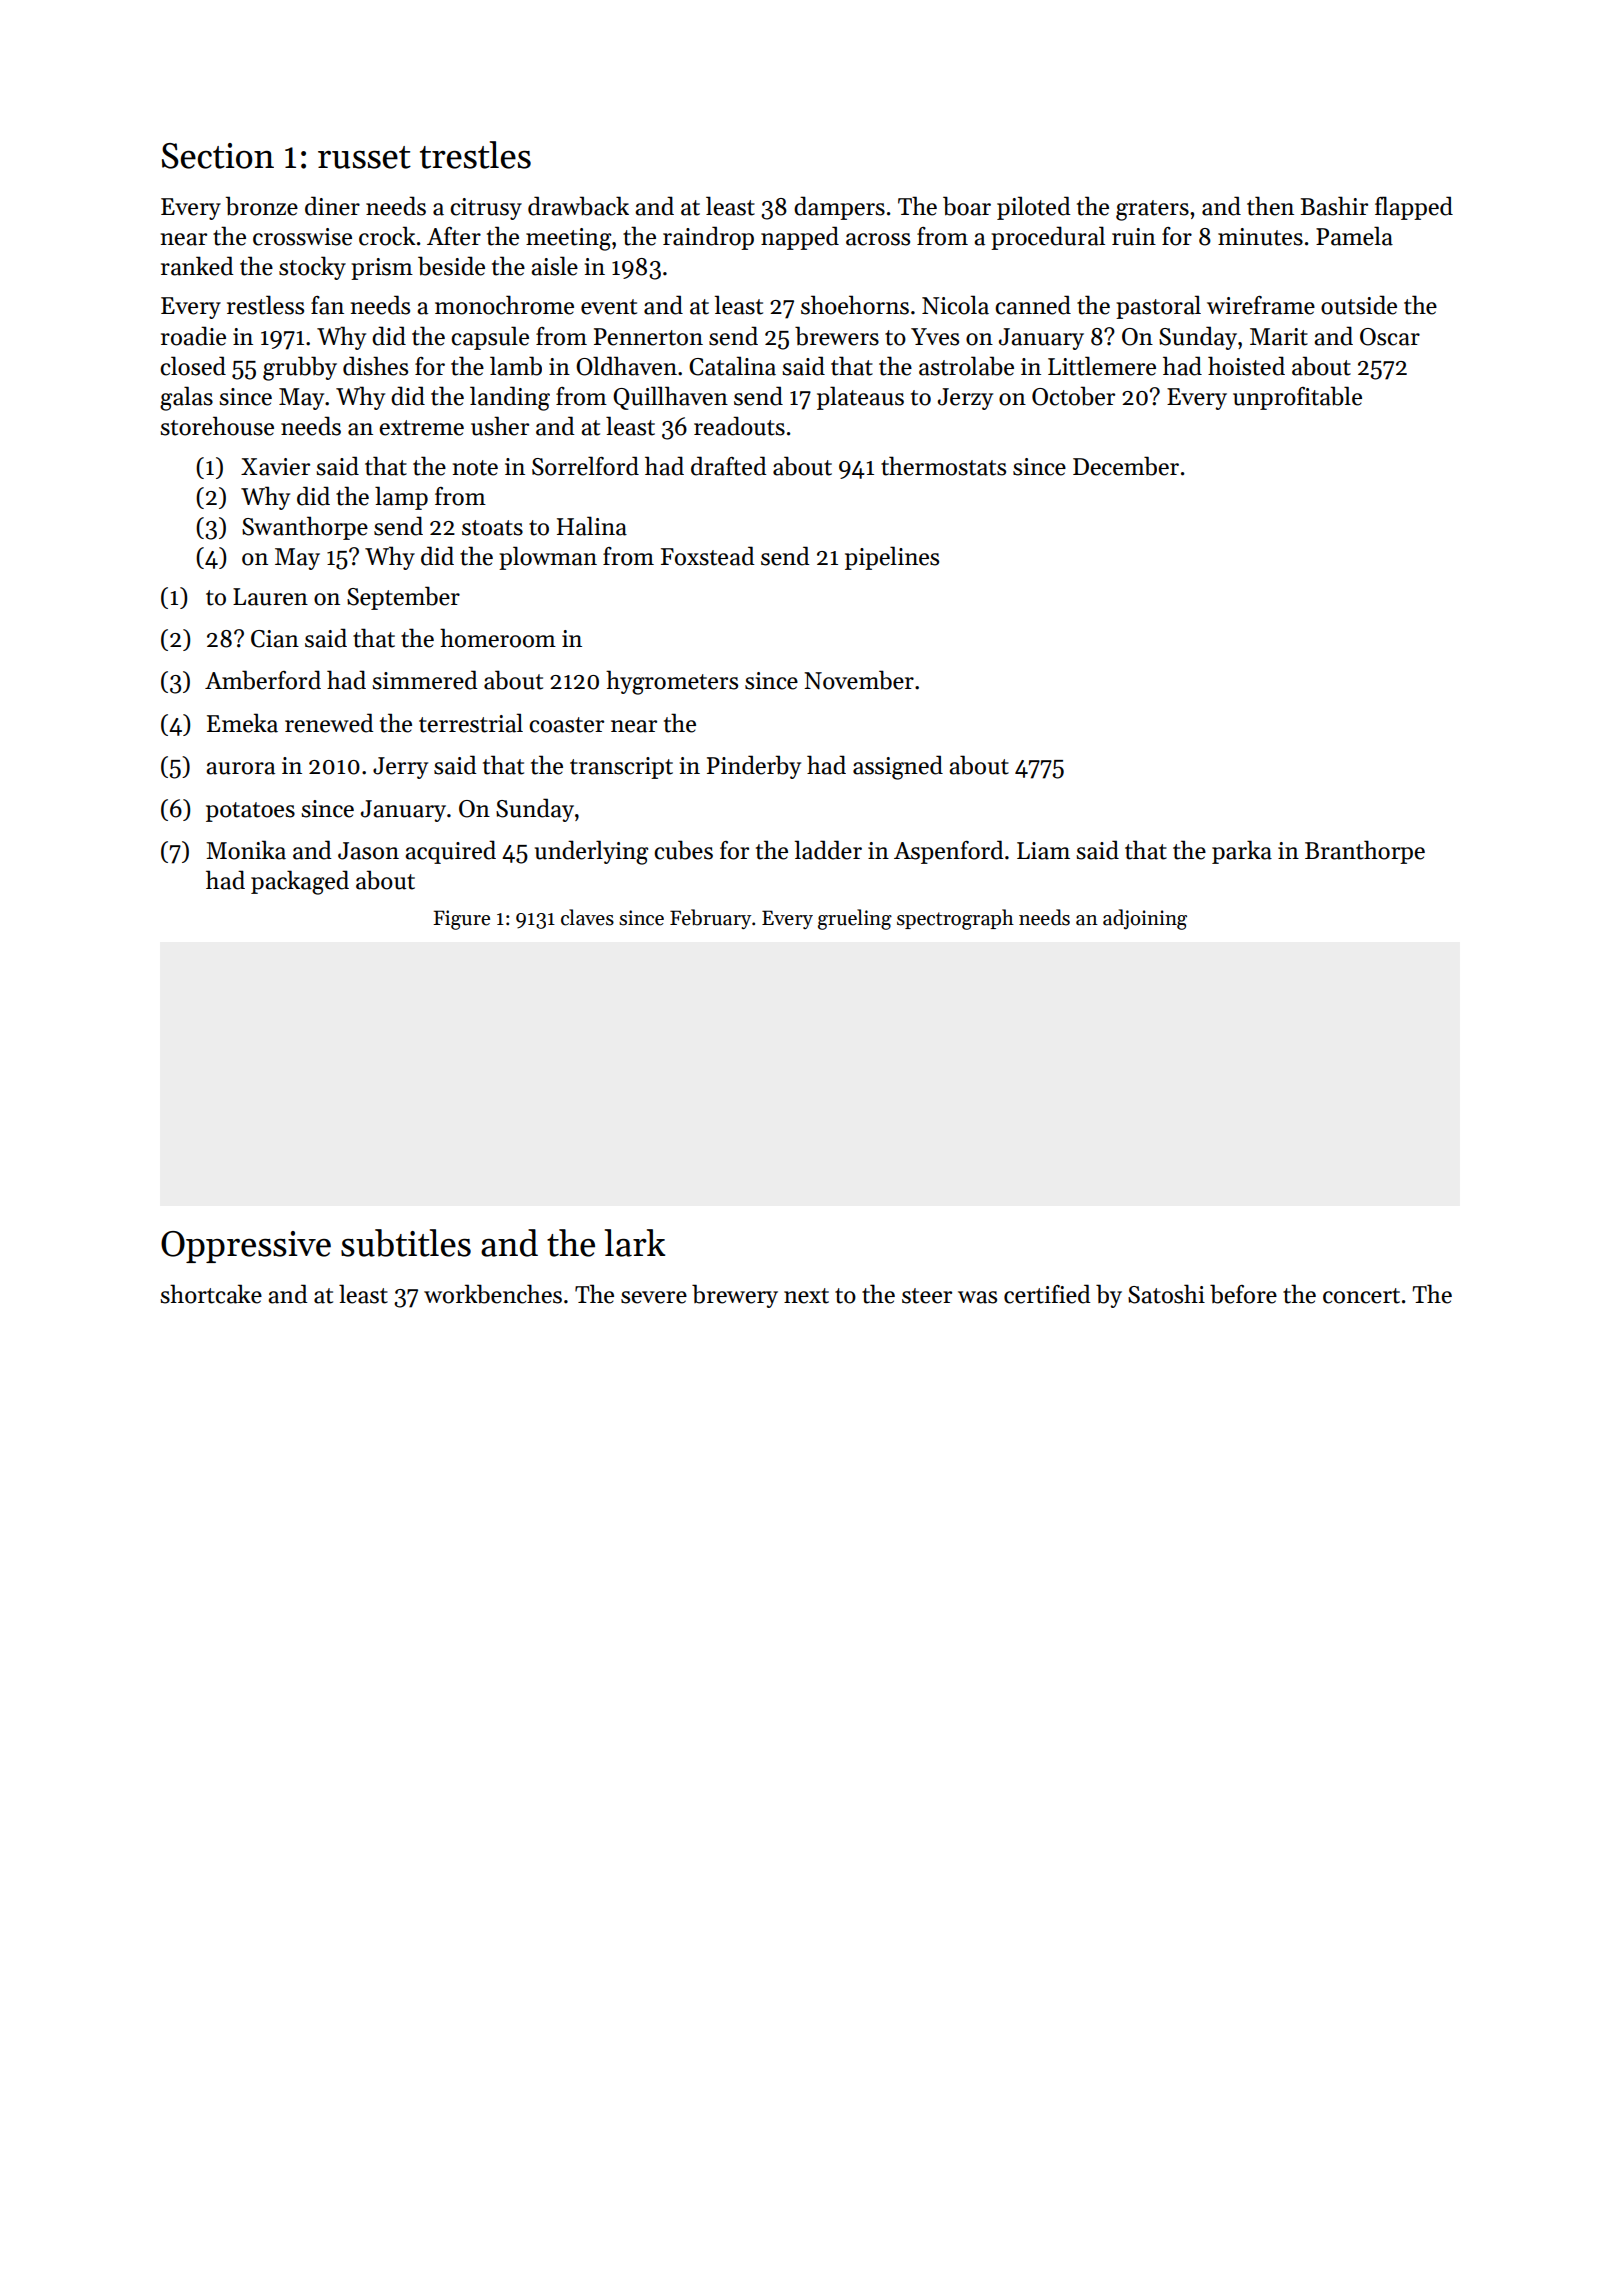  What do you see at coordinates (710, 919) in the image?
I see `February` at bounding box center [710, 919].
